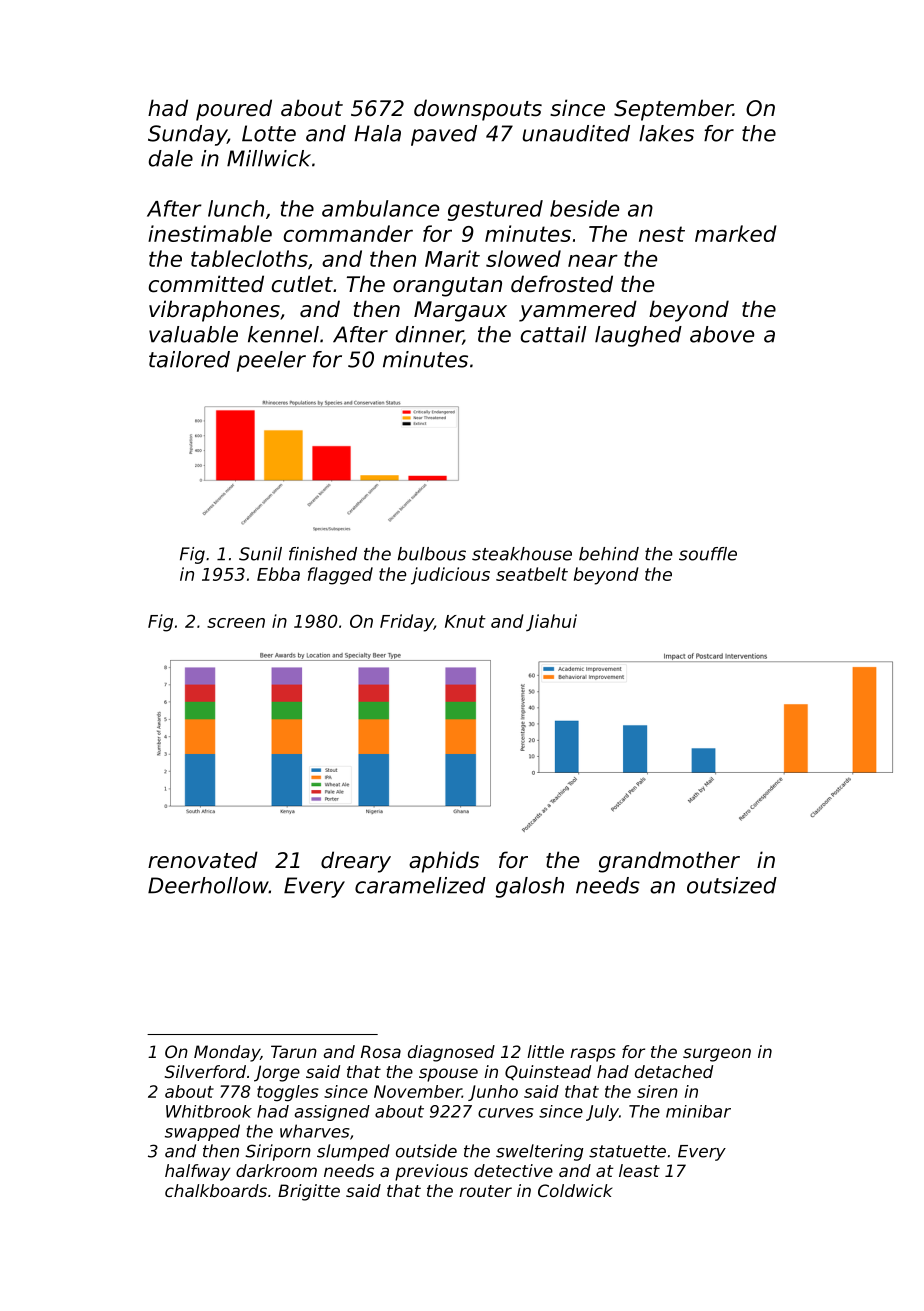  What do you see at coordinates (639, 1170) in the screenshot?
I see `least` at bounding box center [639, 1170].
